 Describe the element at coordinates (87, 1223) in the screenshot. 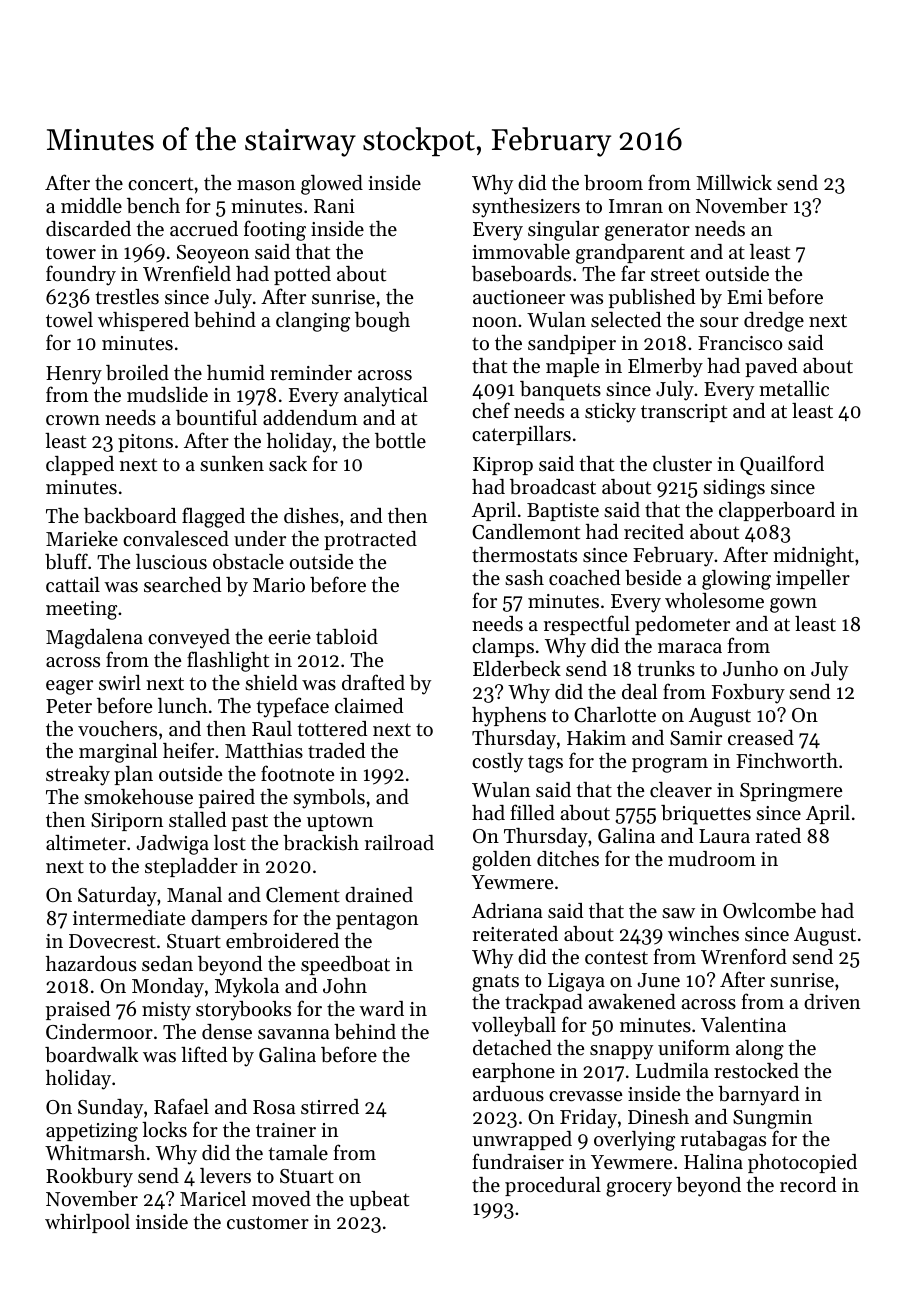

I see `whirlpool` at that location.
